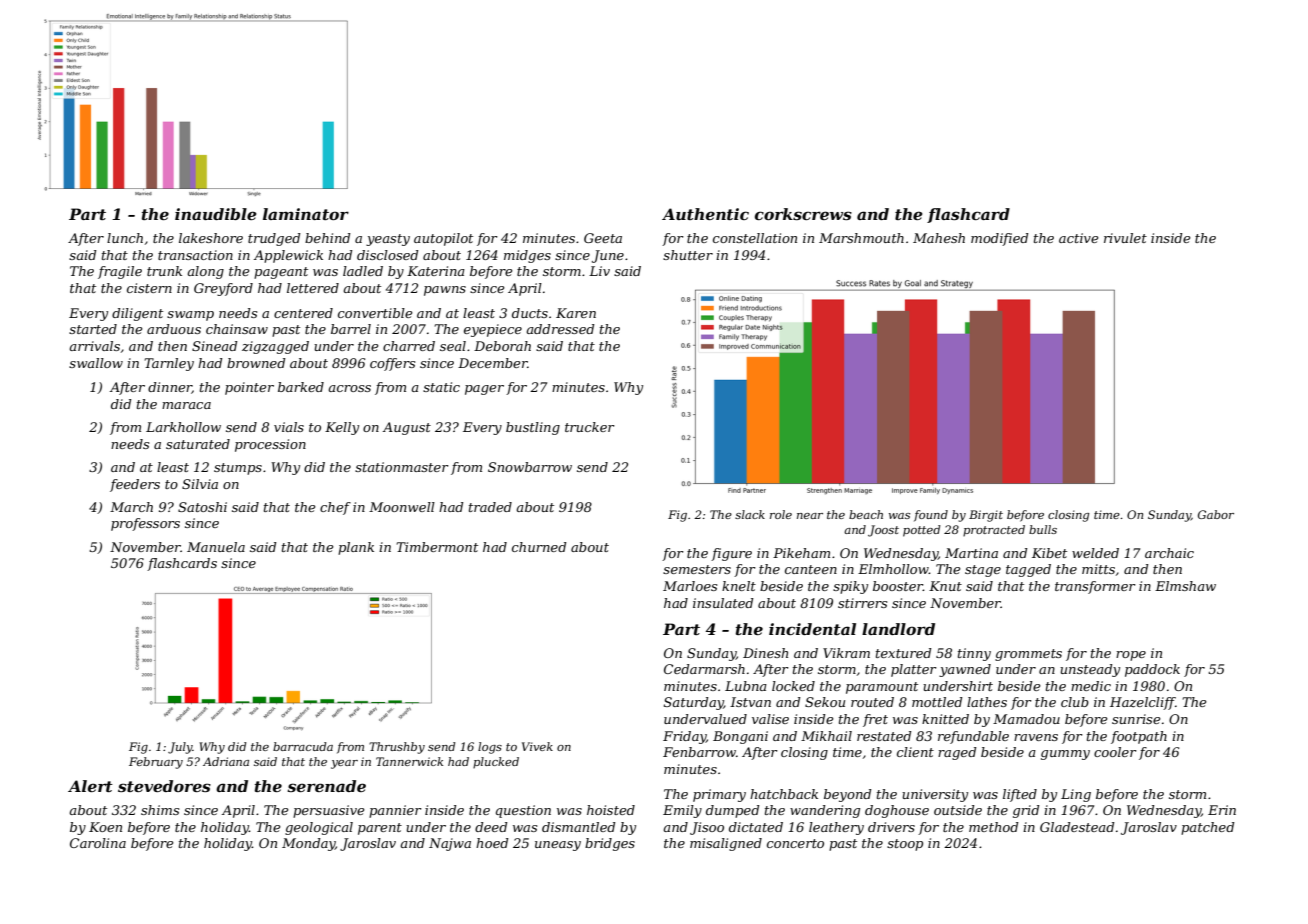 The image size is (1308, 924). What do you see at coordinates (539, 547) in the screenshot?
I see `churned` at bounding box center [539, 547].
